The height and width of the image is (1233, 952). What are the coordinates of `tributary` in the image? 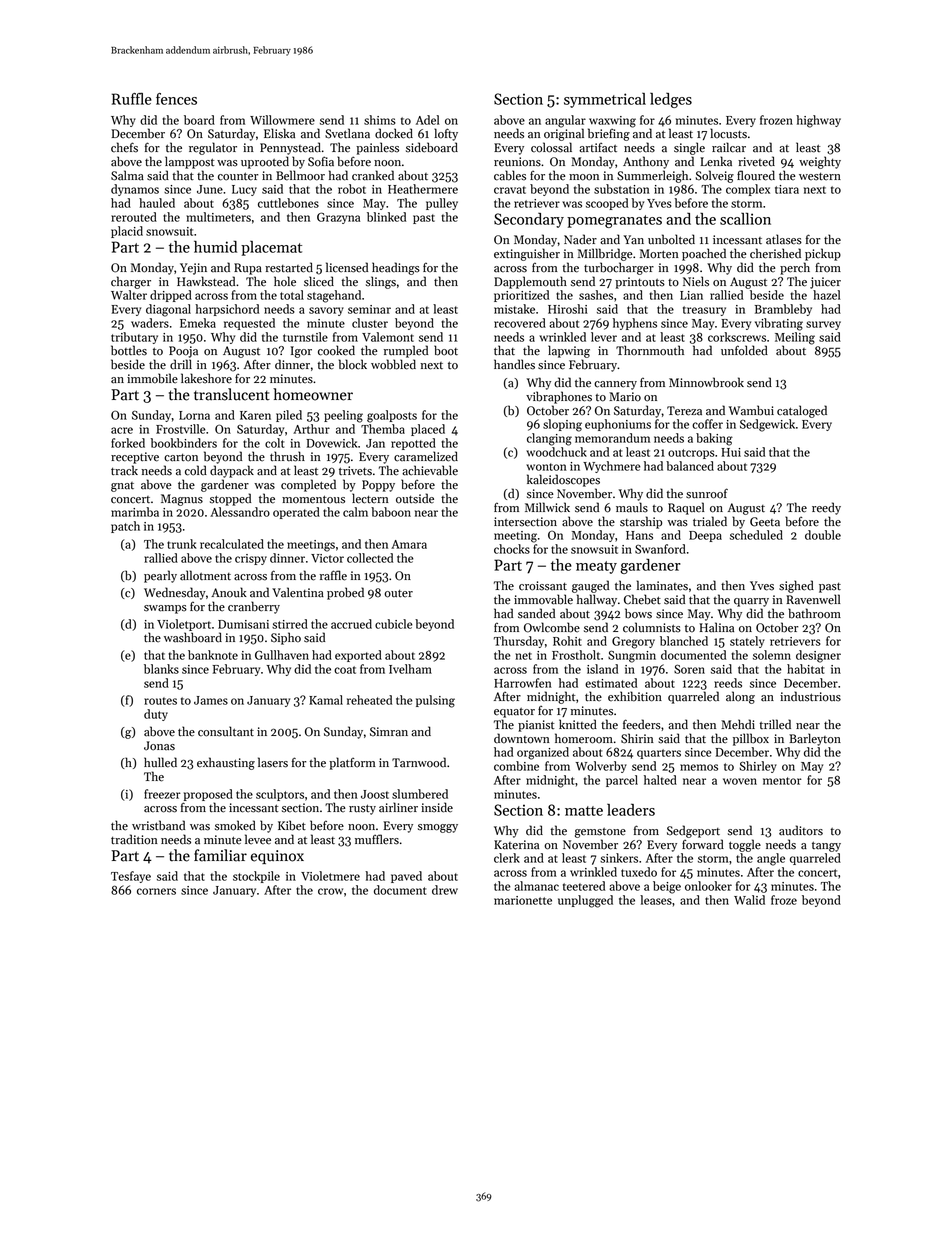 It's located at (134, 338).
